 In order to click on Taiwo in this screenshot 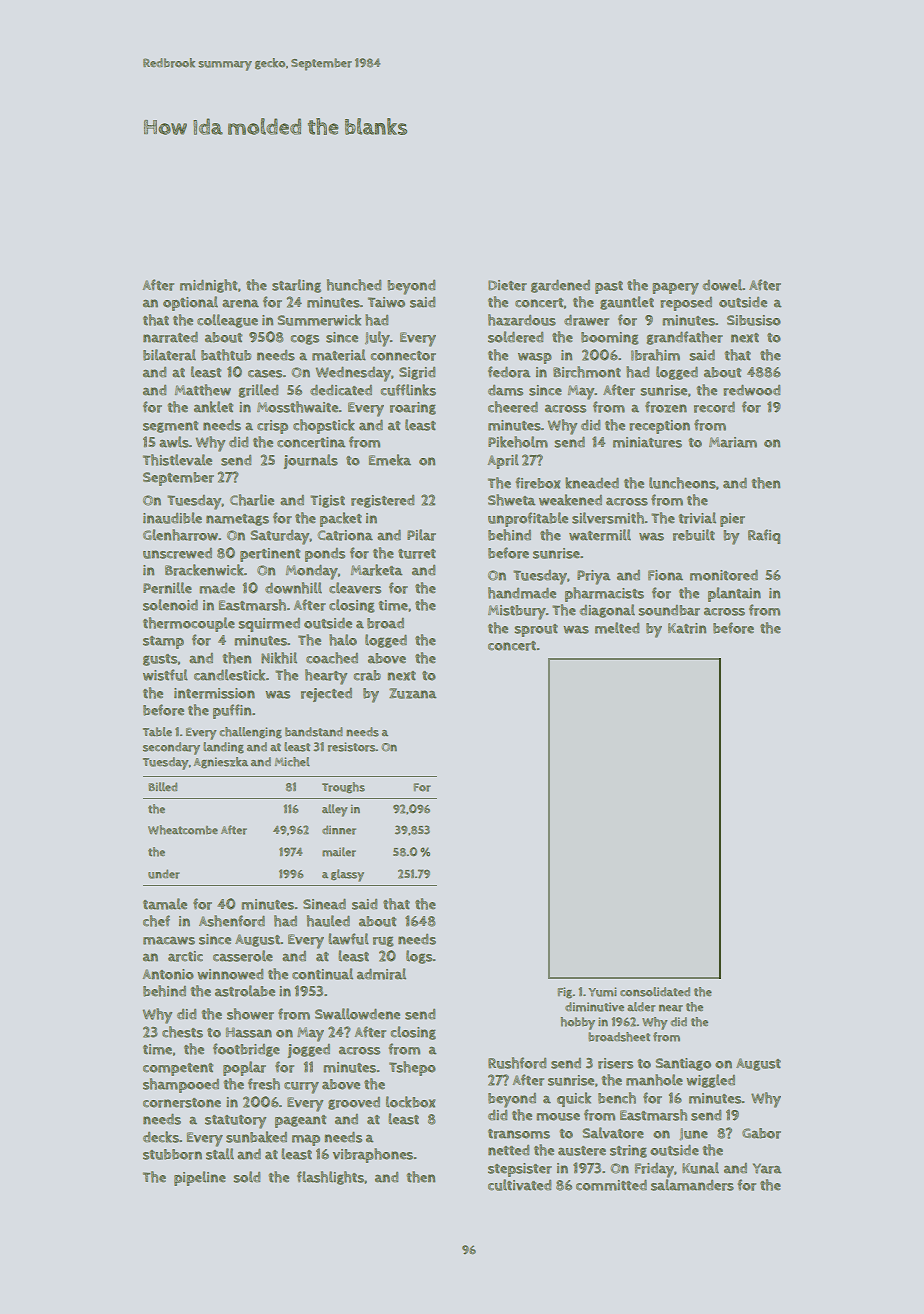, I will do `click(386, 302)`.
